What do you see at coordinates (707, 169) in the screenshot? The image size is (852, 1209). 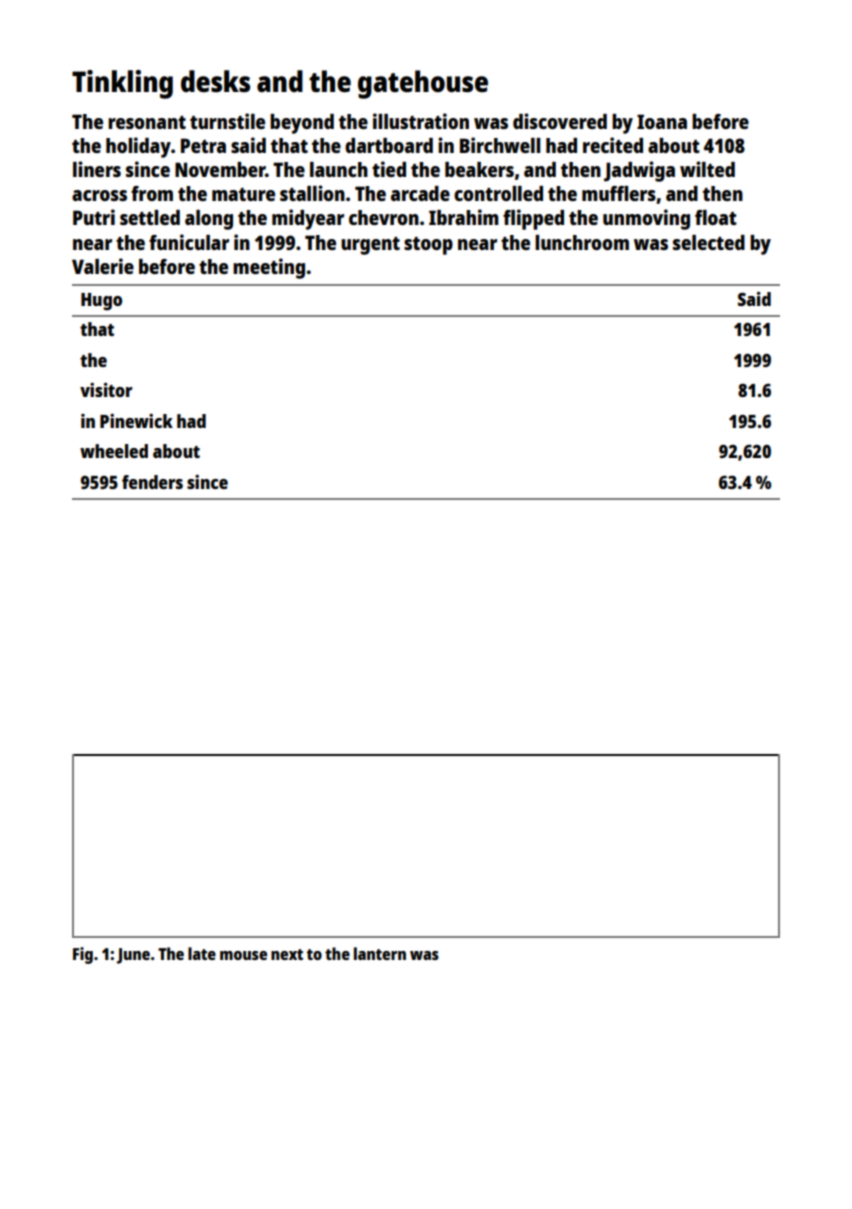 I see `wilted` at bounding box center [707, 169].
